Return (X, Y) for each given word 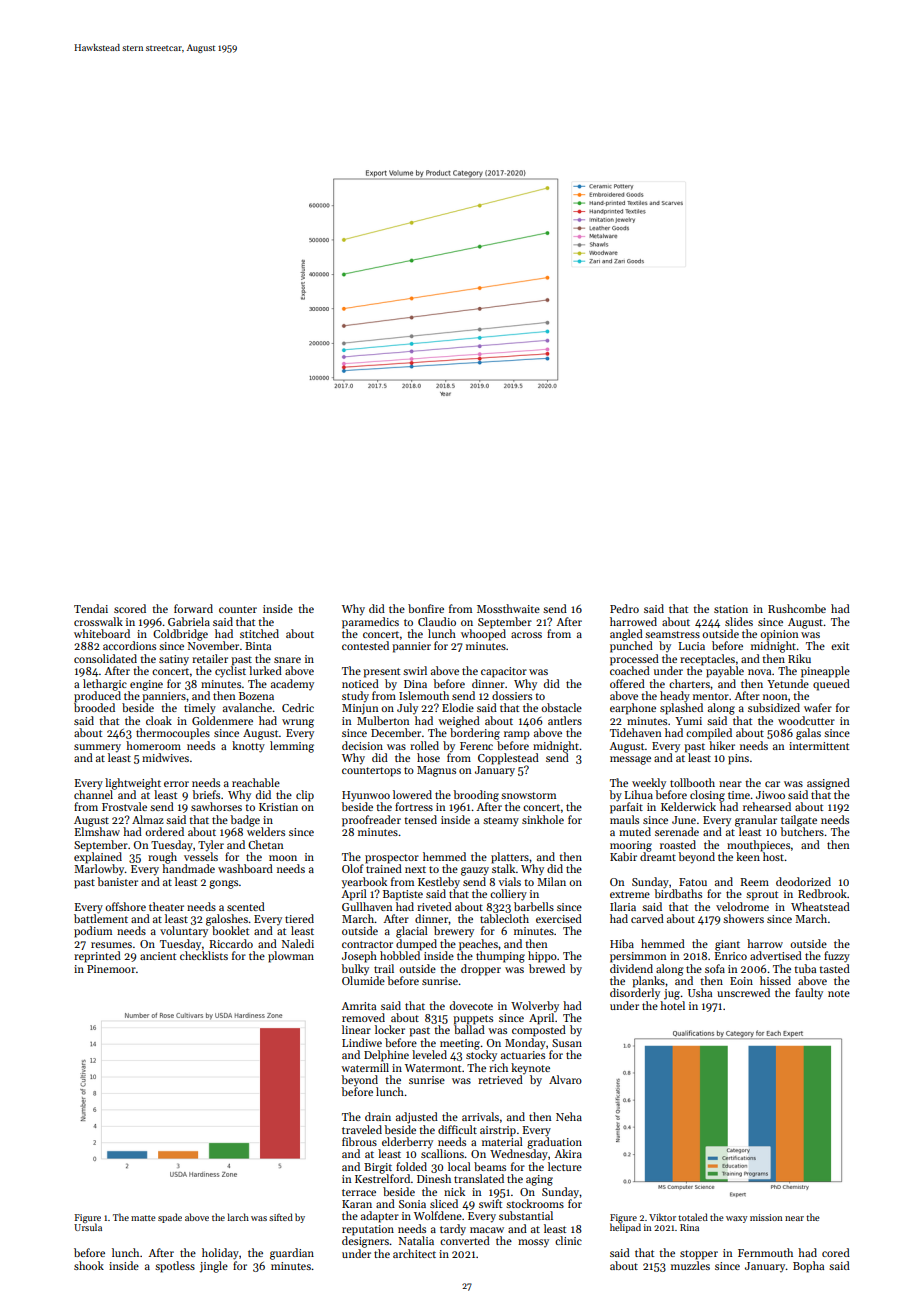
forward (193, 608)
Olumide (363, 980)
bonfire (426, 608)
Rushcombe (797, 608)
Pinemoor (111, 969)
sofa (715, 968)
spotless (175, 1267)
